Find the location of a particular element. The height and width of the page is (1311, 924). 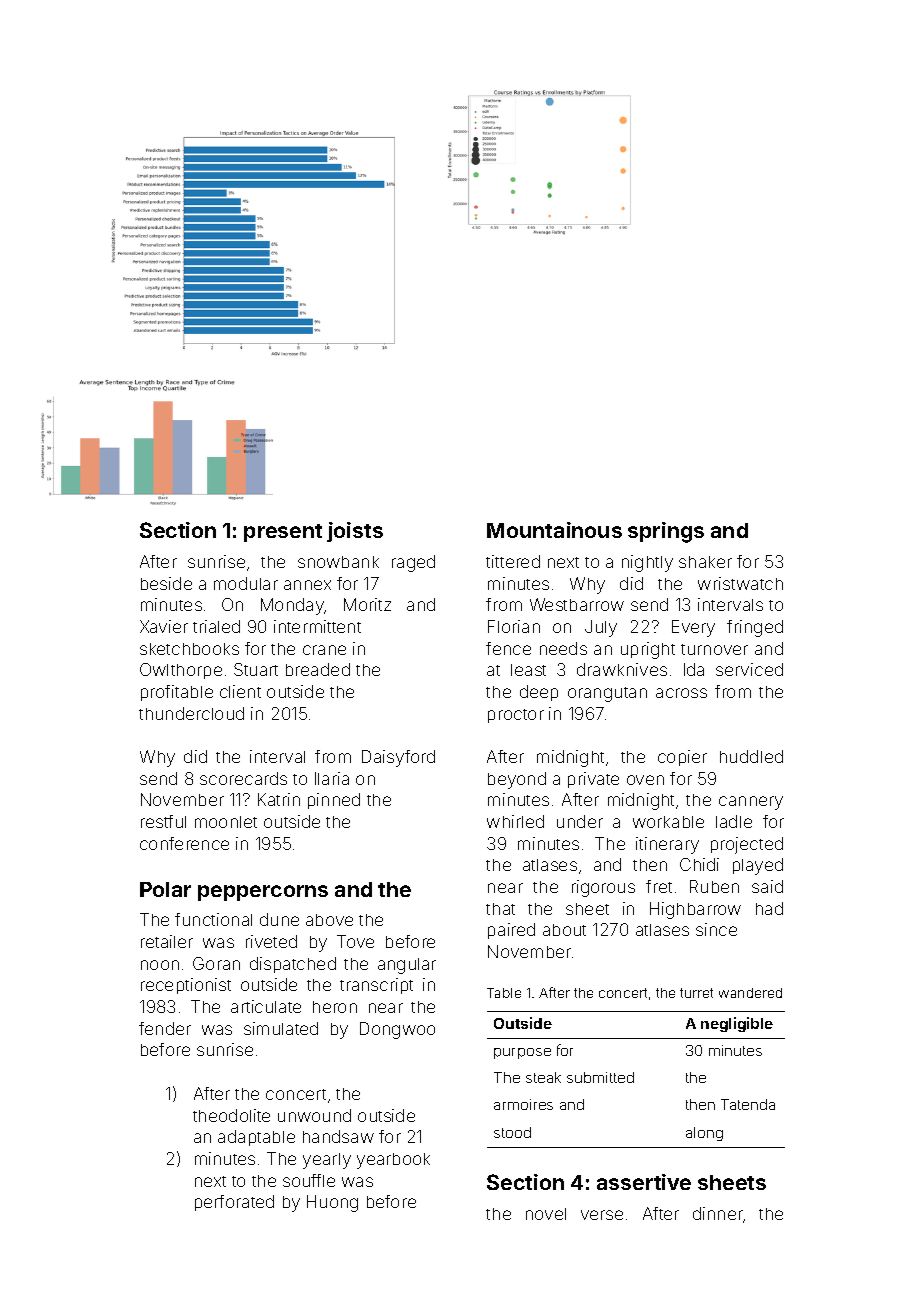

transcript is located at coordinates (376, 986).
